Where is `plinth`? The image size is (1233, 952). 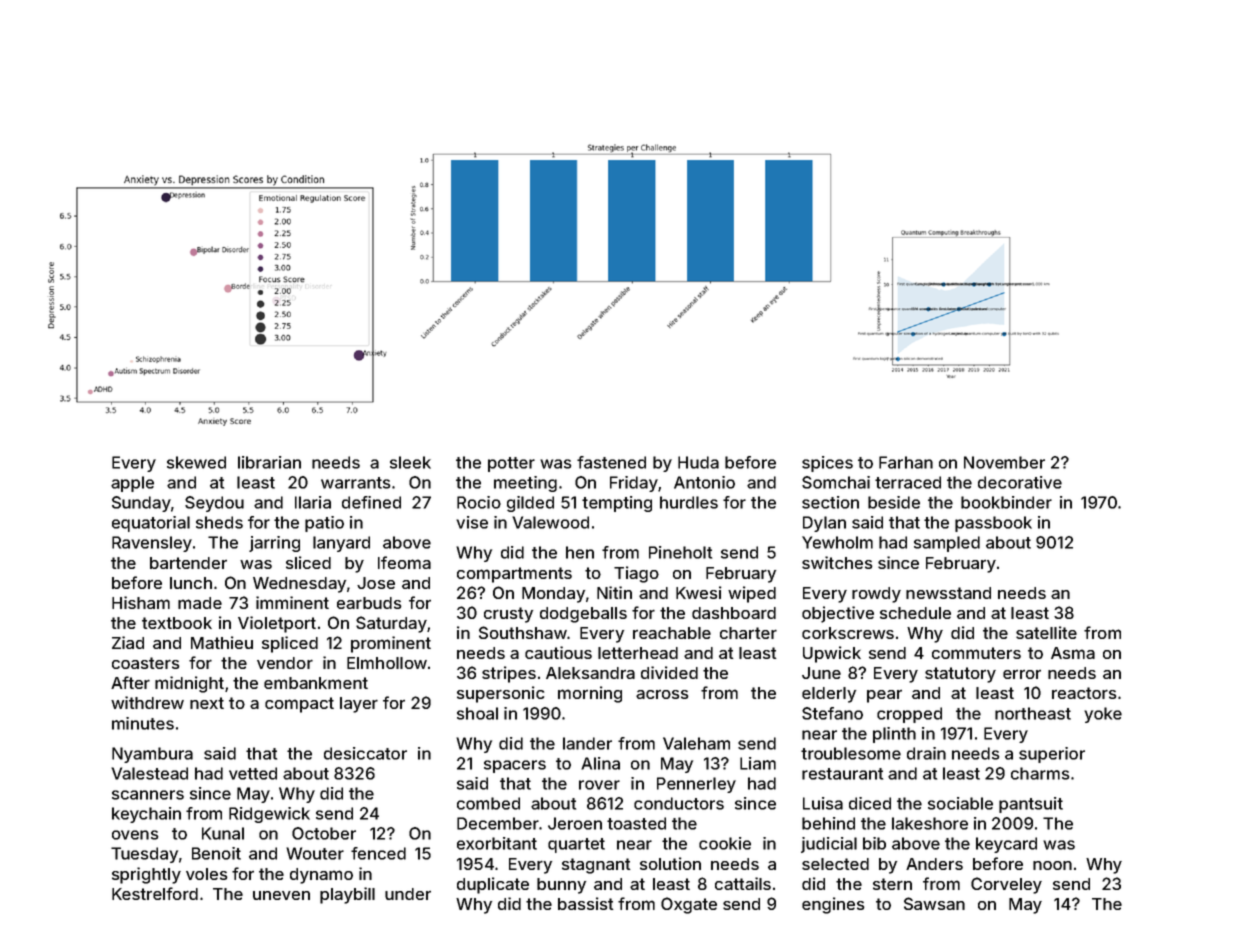 plinth is located at coordinates (894, 735).
